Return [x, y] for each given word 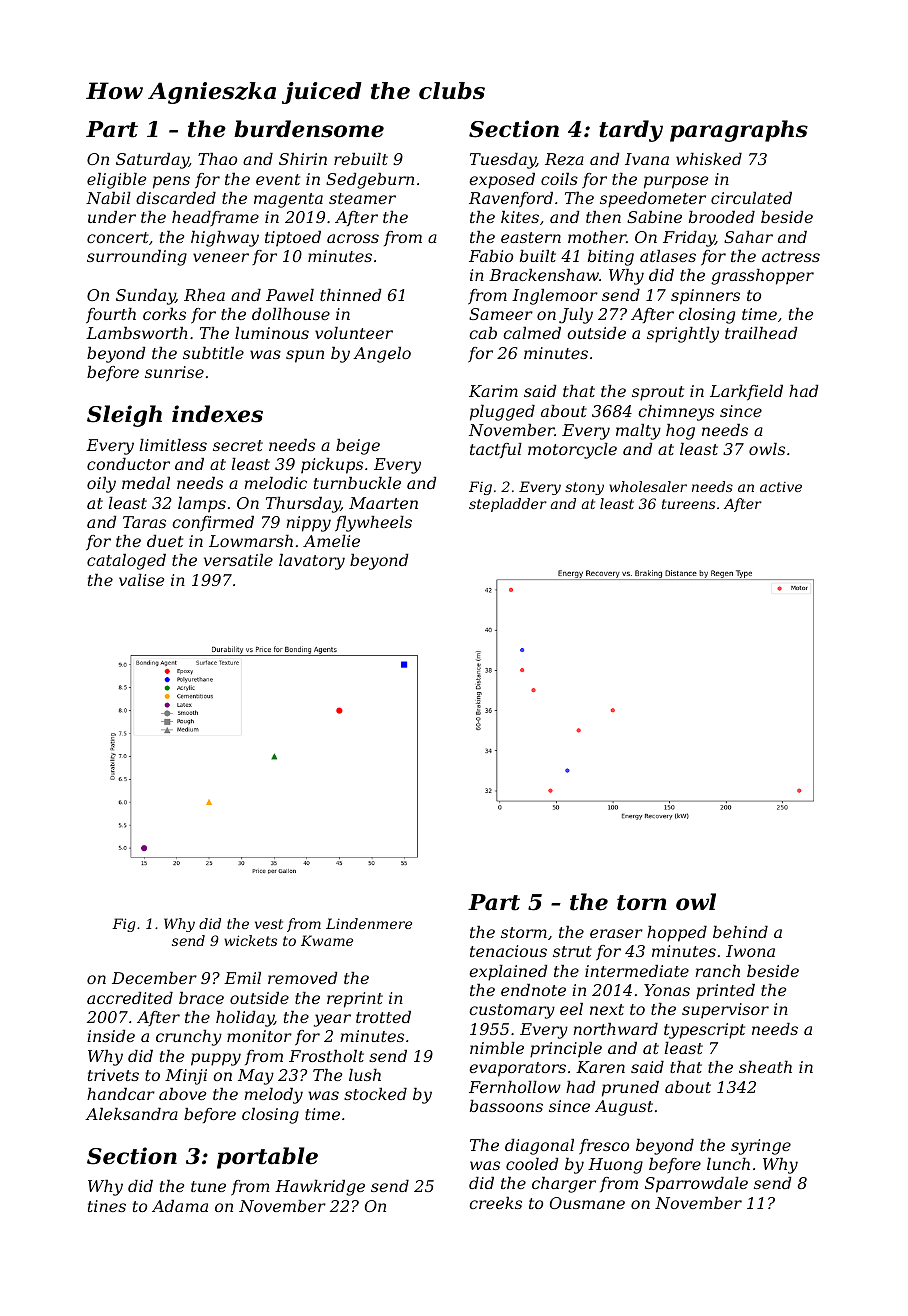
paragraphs [739, 131]
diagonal [539, 1147]
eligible [116, 181]
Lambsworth [137, 333]
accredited [130, 998]
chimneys [676, 413]
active [781, 487]
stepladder [508, 505]
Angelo [382, 355]
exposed [502, 181]
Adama [180, 1206]
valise [141, 580]
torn [642, 903]
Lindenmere [369, 923]
